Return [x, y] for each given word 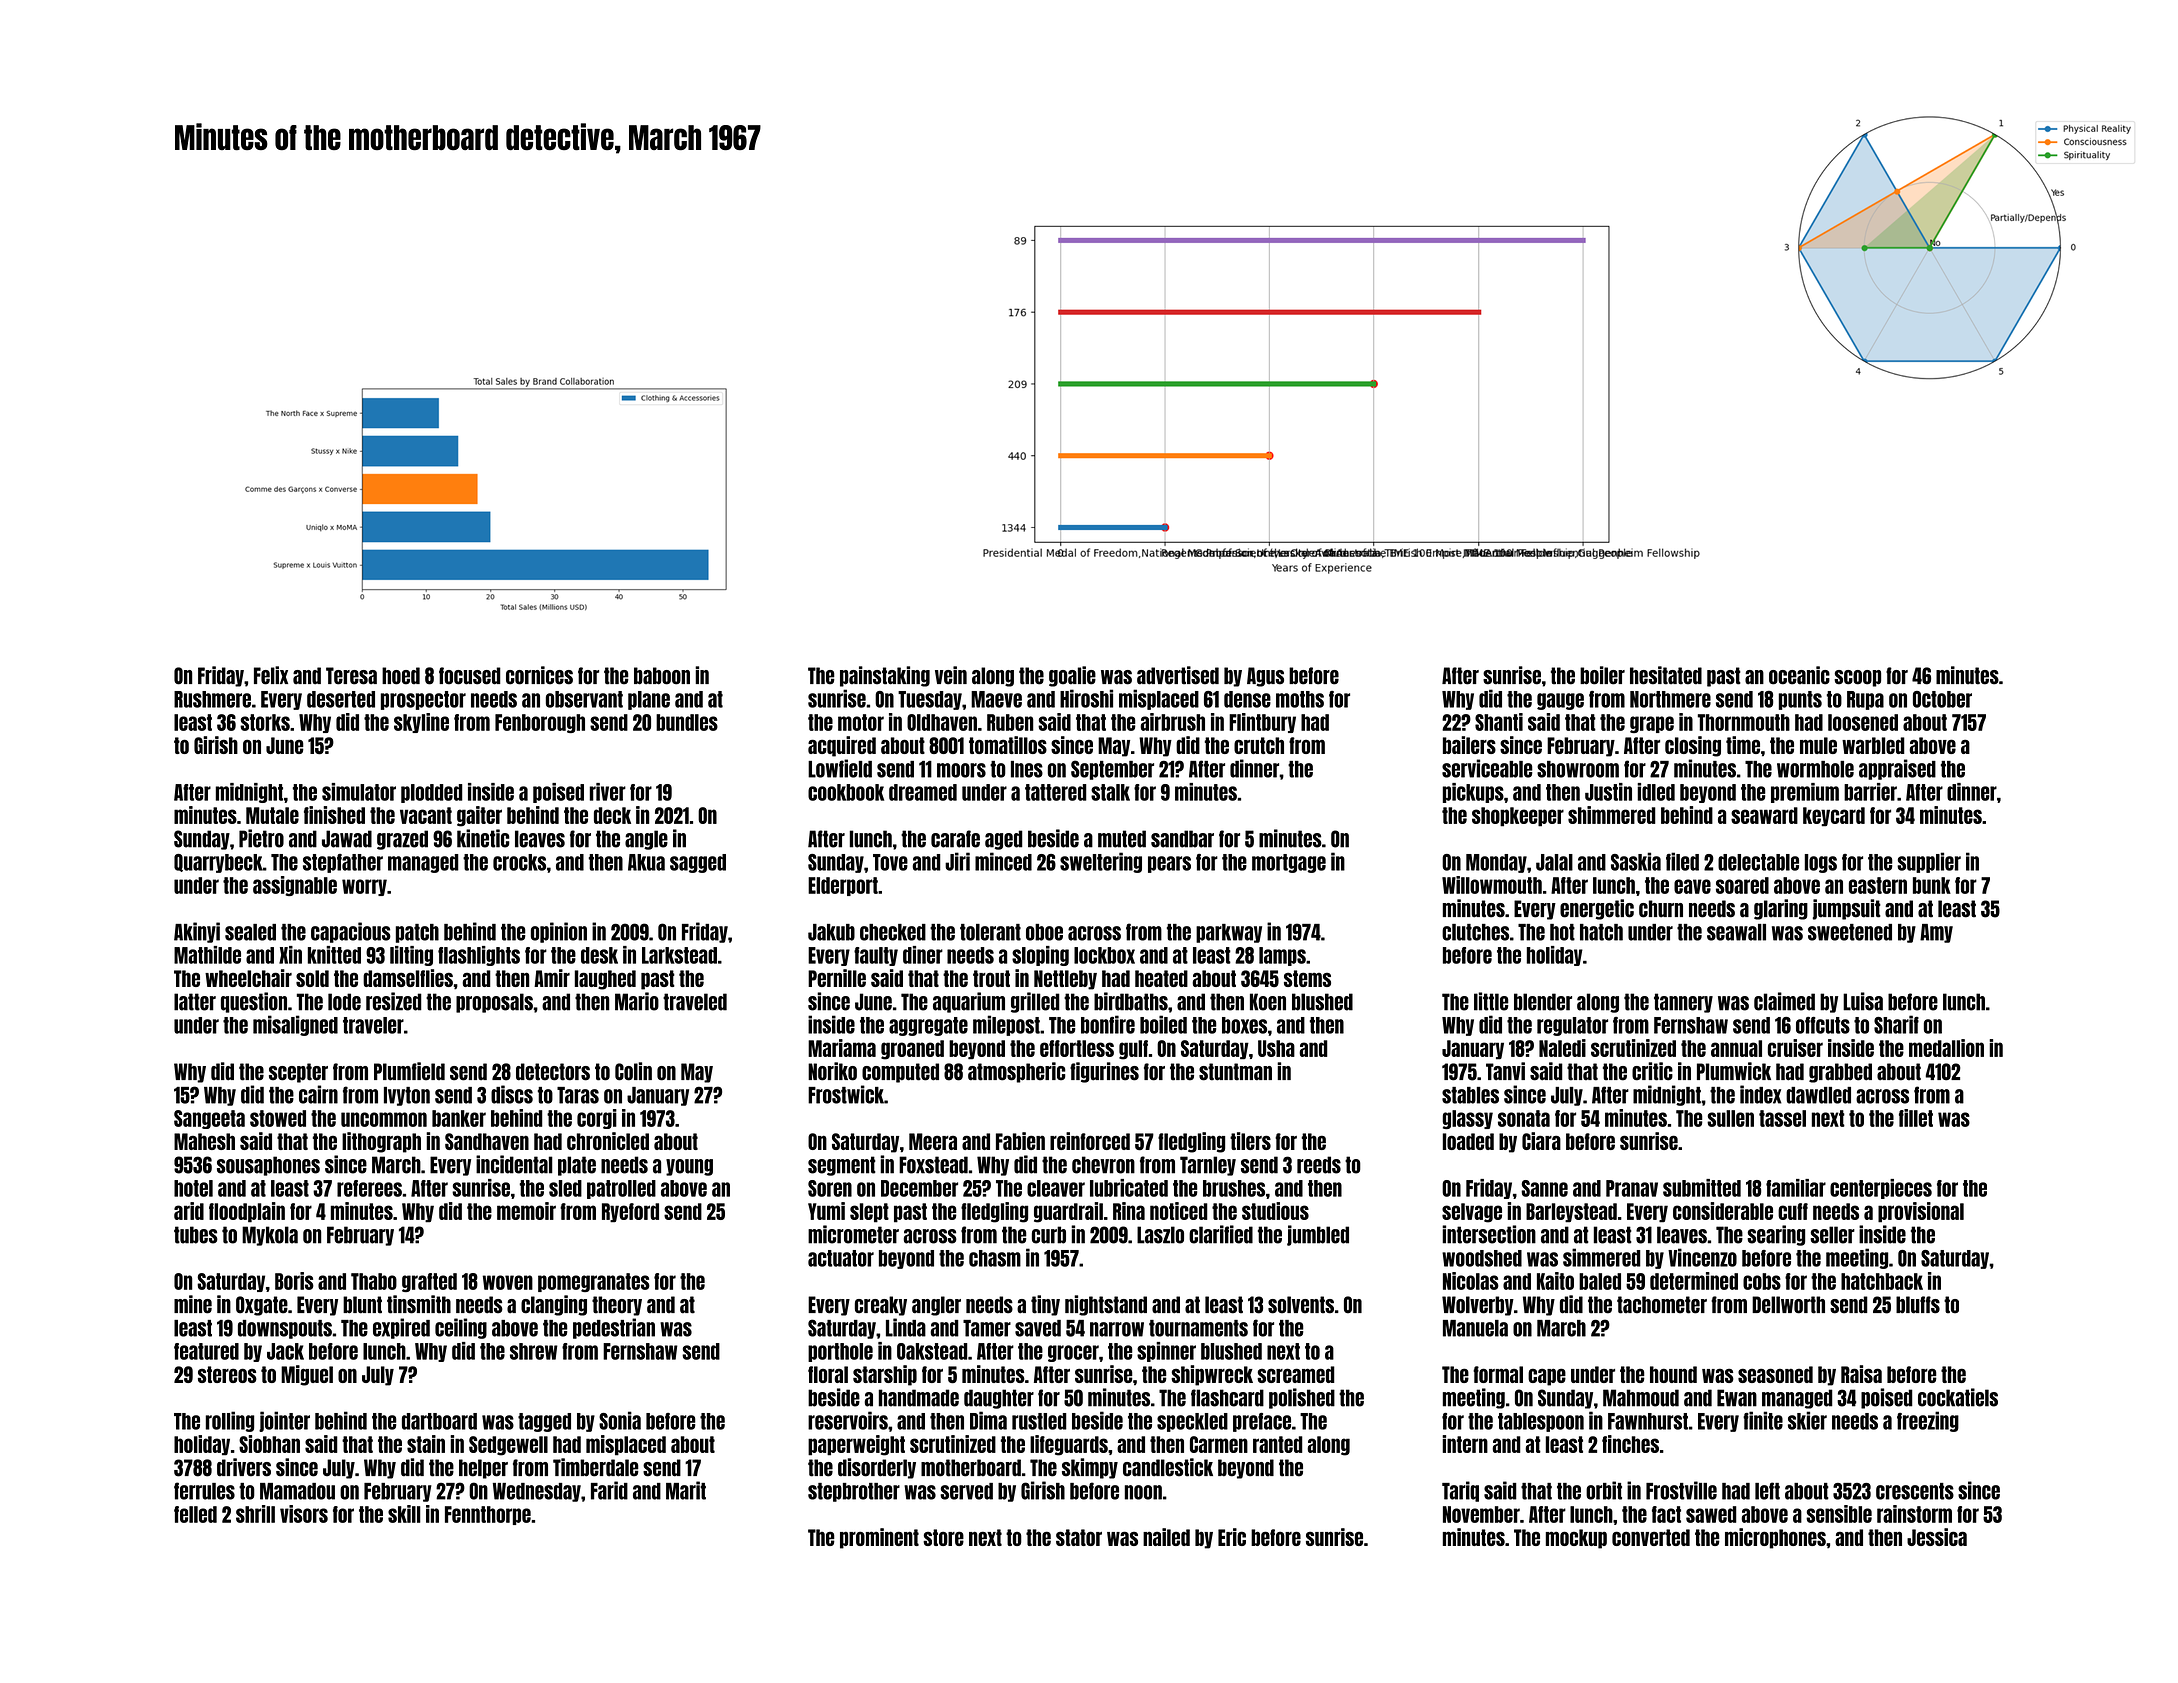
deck [612, 815]
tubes [196, 1235]
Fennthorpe [488, 1515]
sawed [1711, 1514]
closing [1693, 746]
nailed [1166, 1537]
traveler [373, 1025]
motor [861, 722]
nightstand [1106, 1305]
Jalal [1554, 862]
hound [1673, 1374]
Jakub [831, 932]
